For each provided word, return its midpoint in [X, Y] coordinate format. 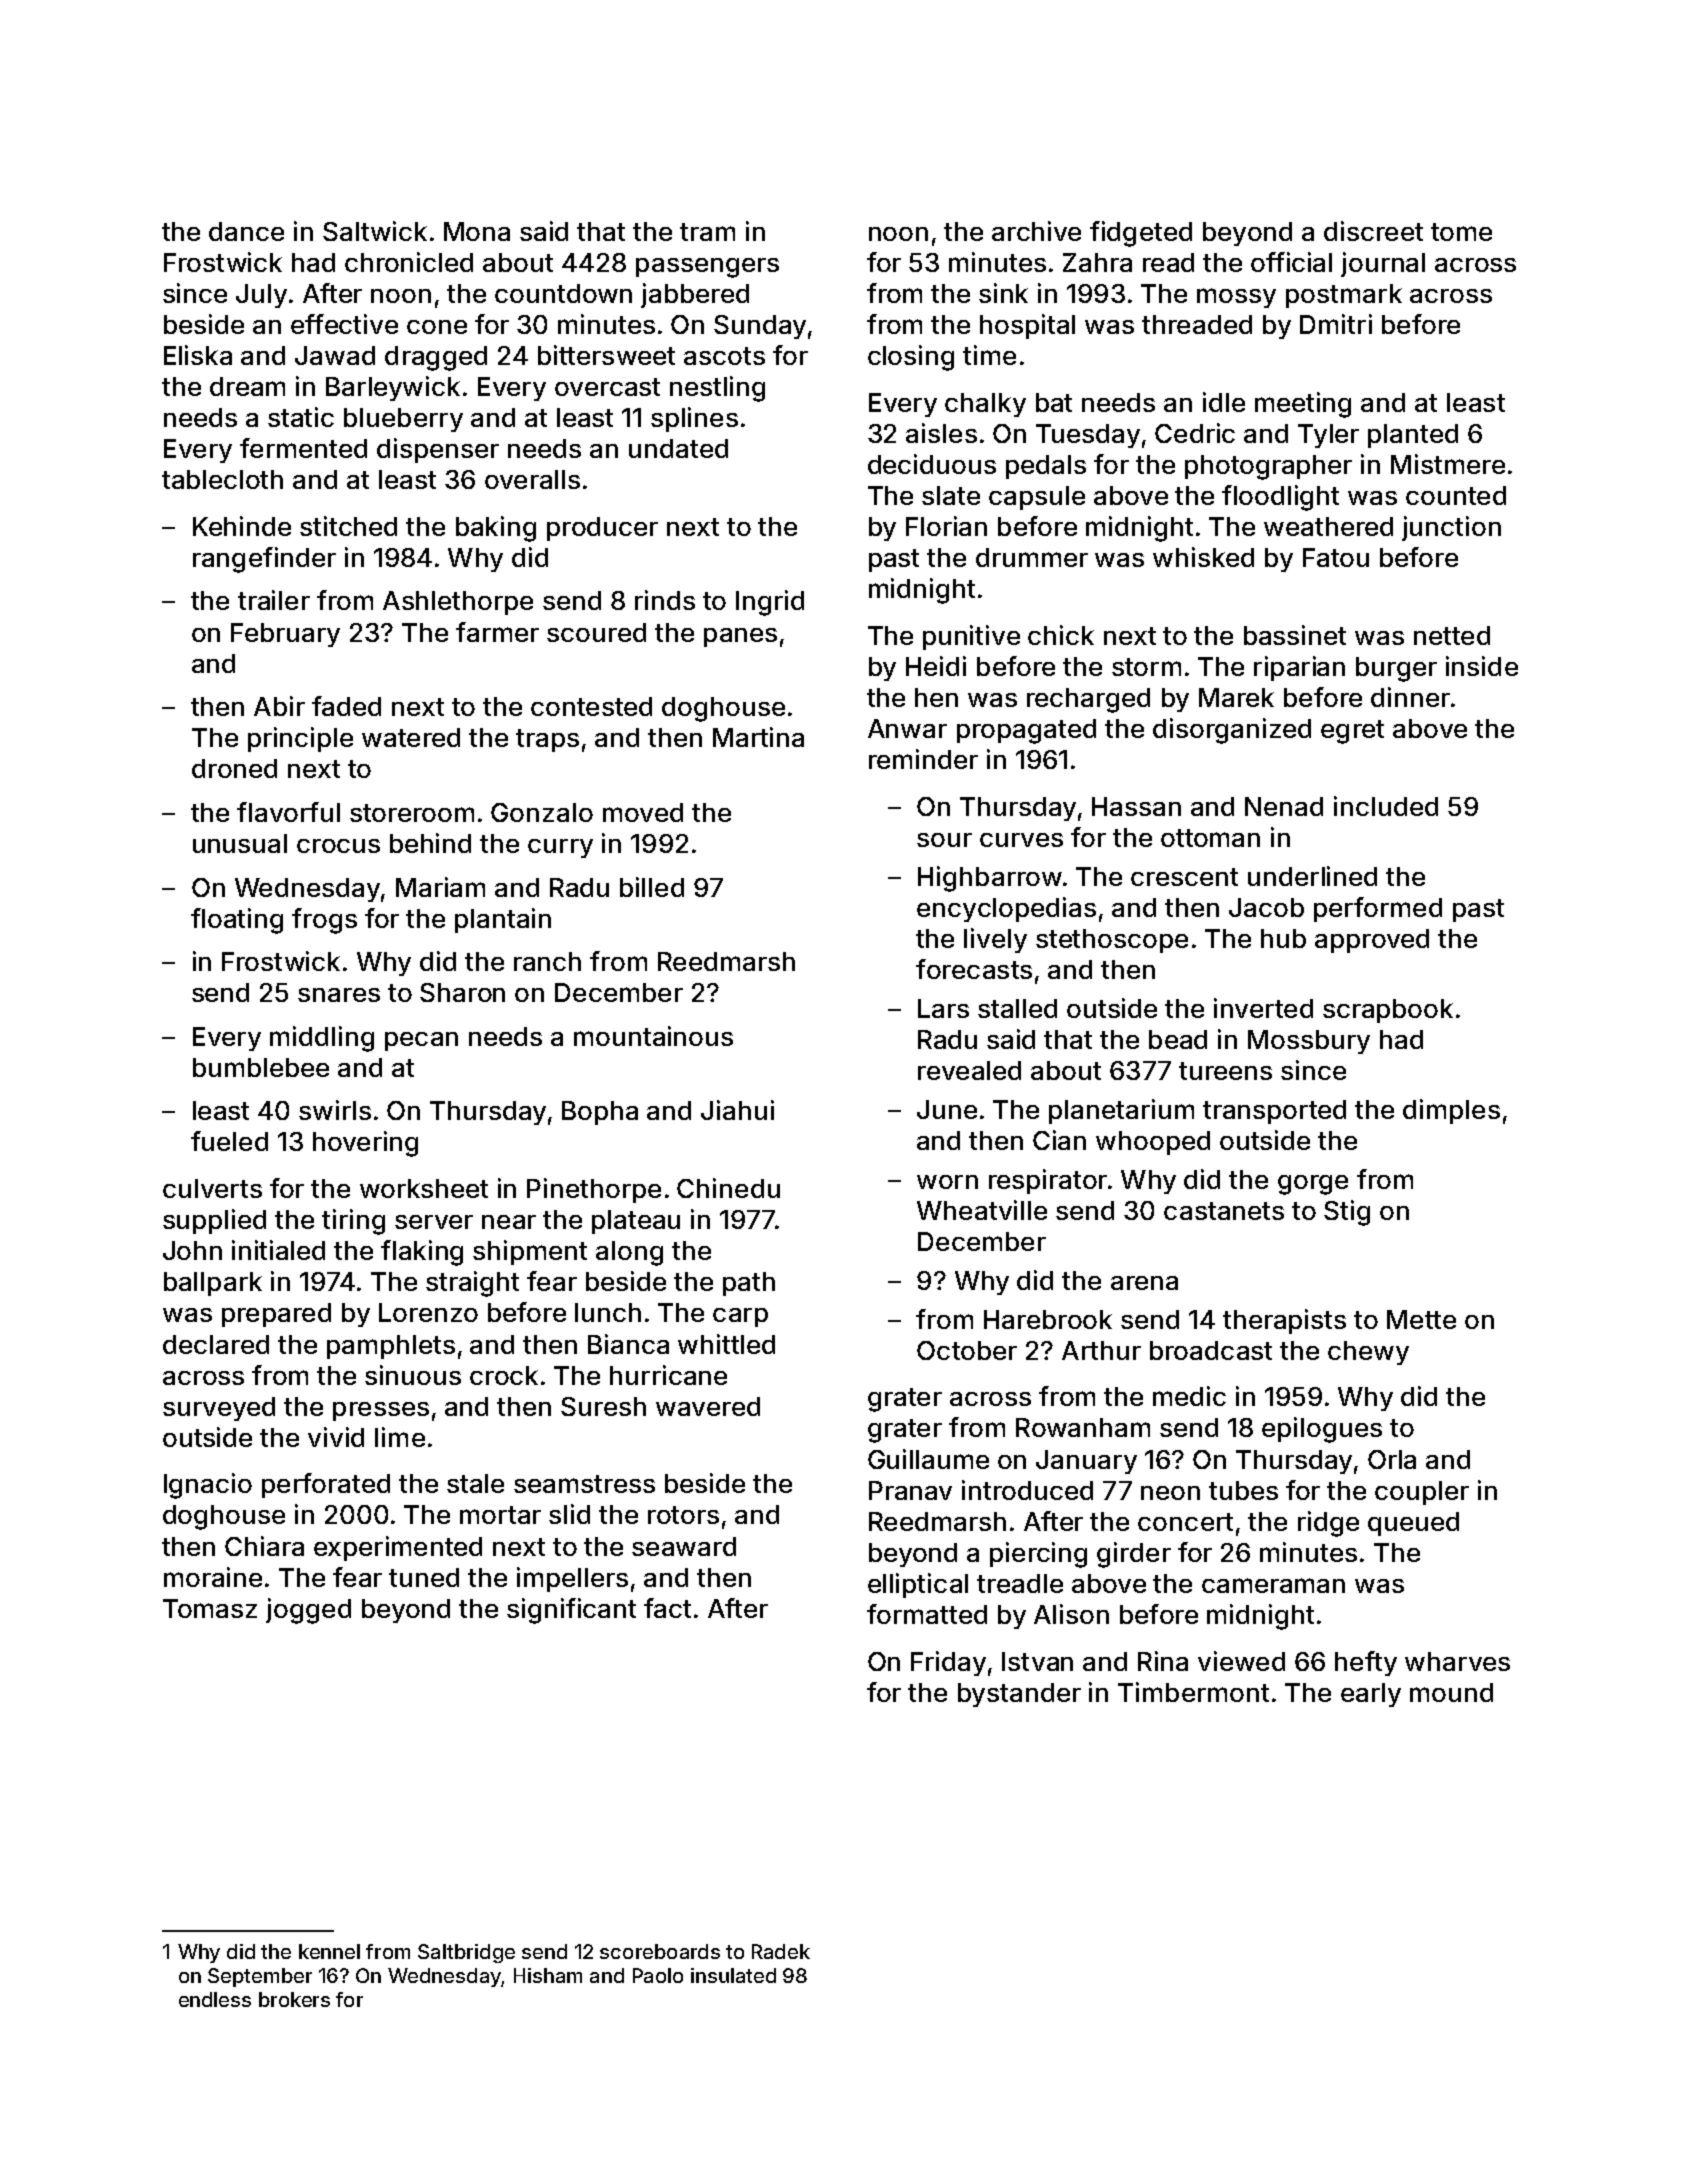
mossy [1236, 298]
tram [707, 232]
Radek [781, 1951]
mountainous [653, 1036]
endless [215, 1999]
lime [400, 1437]
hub [1283, 938]
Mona [477, 231]
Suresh [603, 1406]
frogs [324, 921]
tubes [1243, 1490]
